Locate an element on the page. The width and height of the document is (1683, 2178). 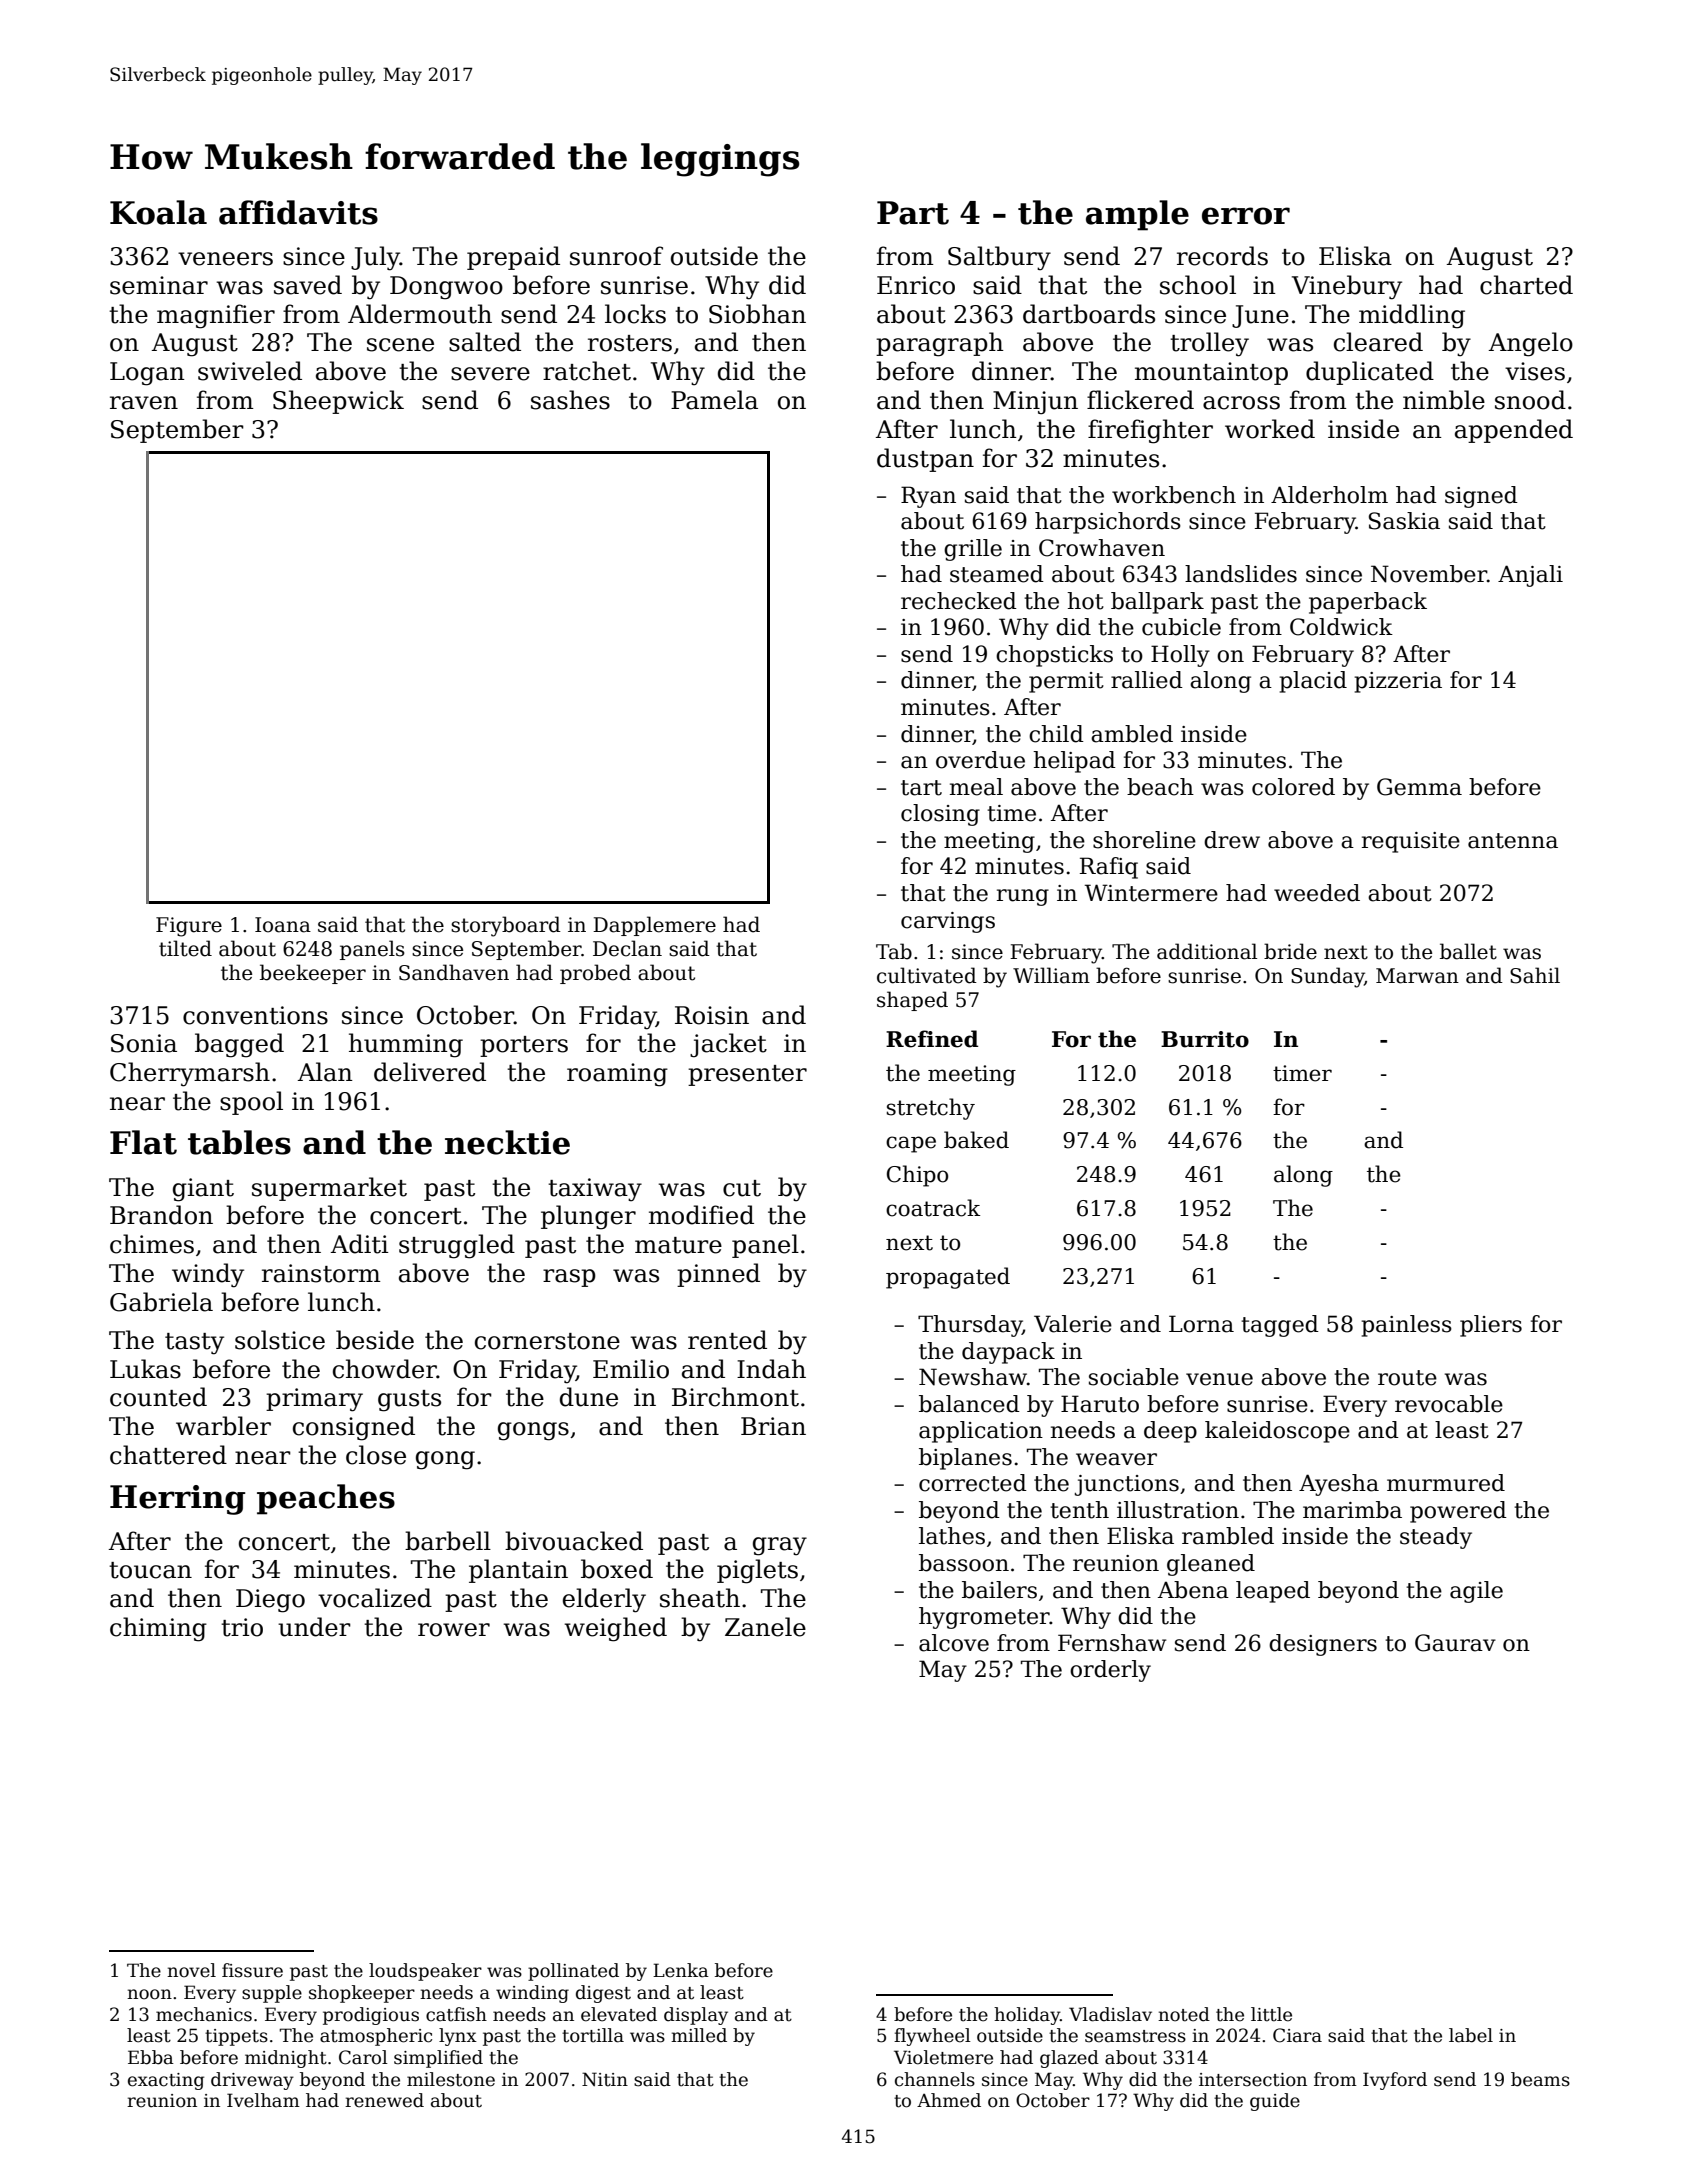
sunroof is located at coordinates (616, 256).
